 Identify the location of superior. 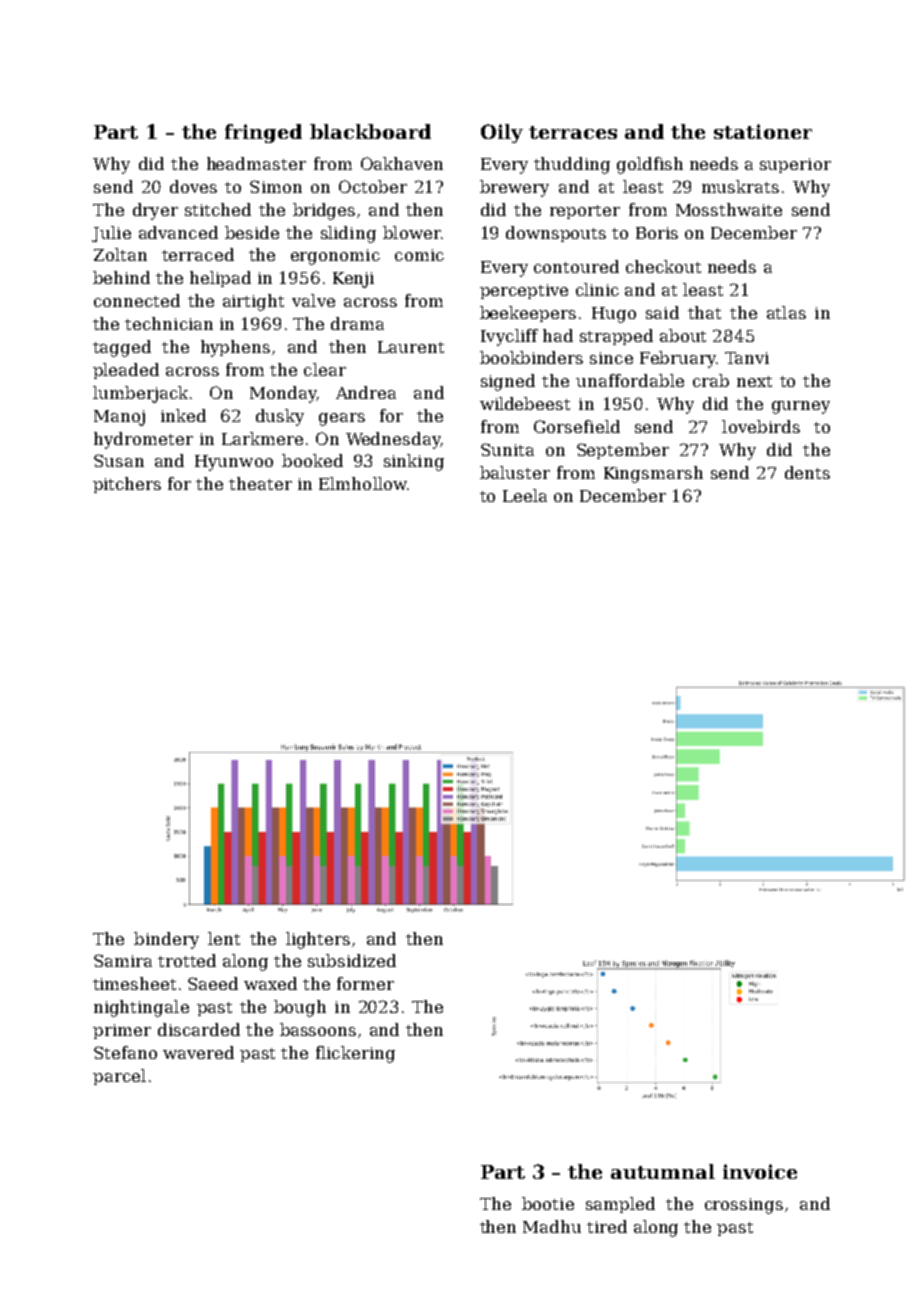
(795, 165).
